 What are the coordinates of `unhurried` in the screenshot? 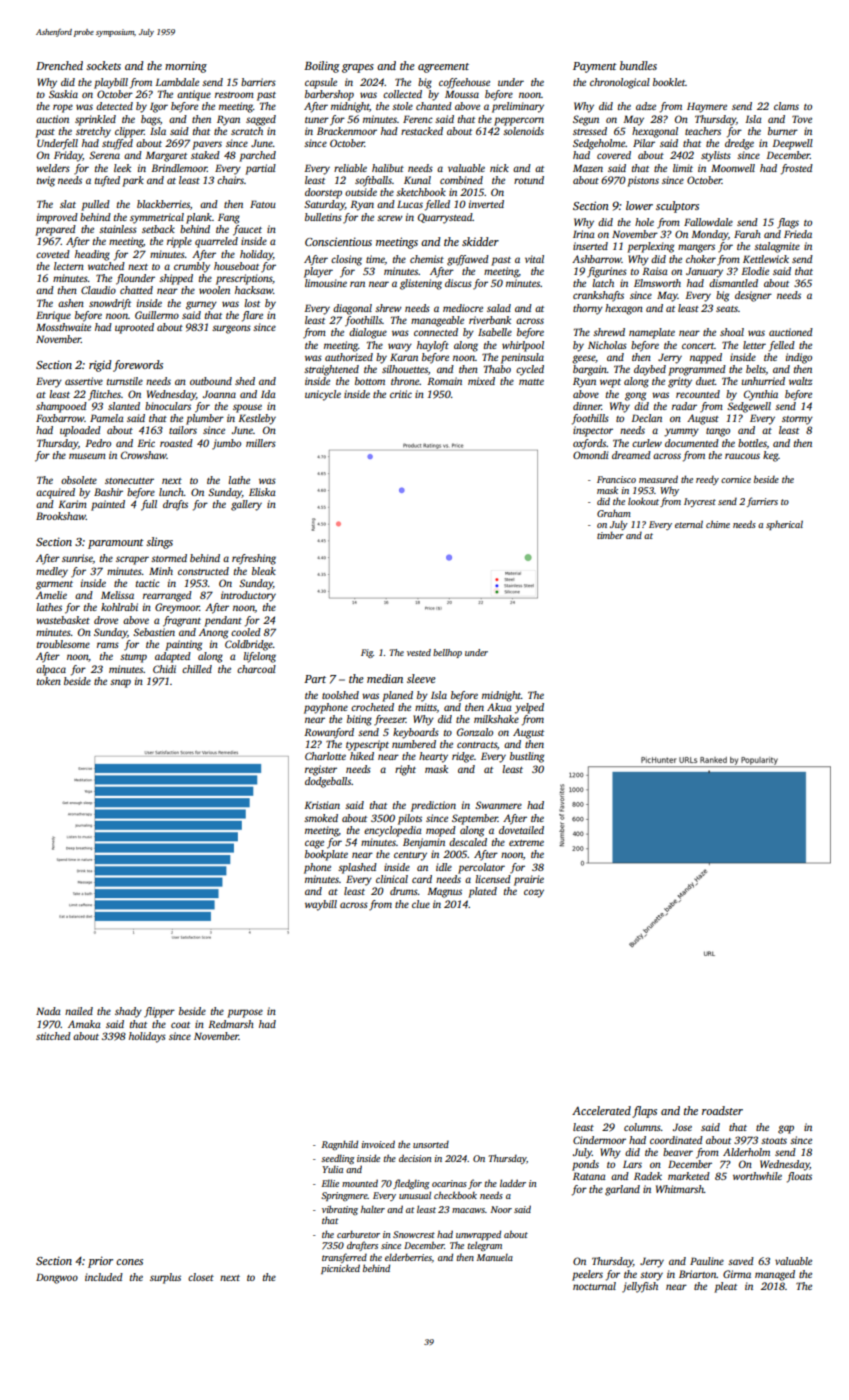 It's located at (763, 381).
